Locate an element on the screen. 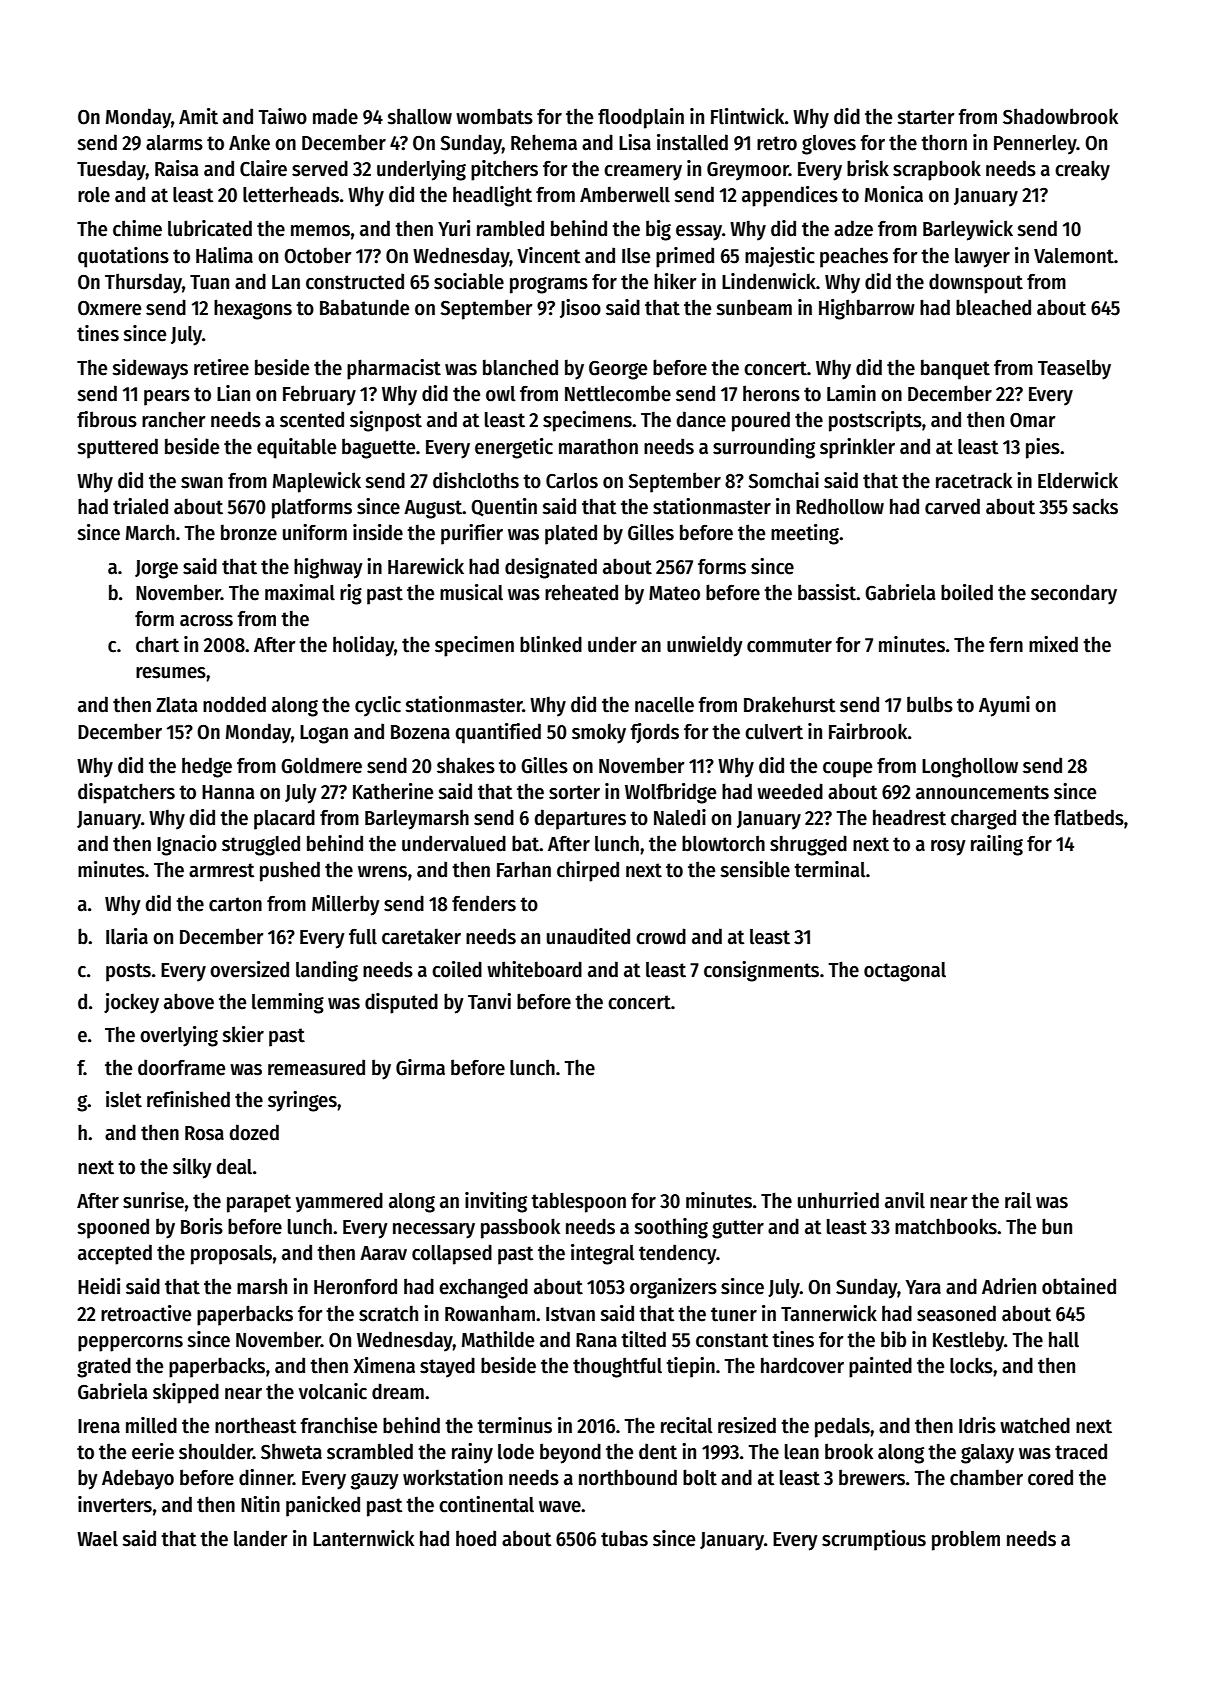  matchbooks is located at coordinates (946, 1226).
